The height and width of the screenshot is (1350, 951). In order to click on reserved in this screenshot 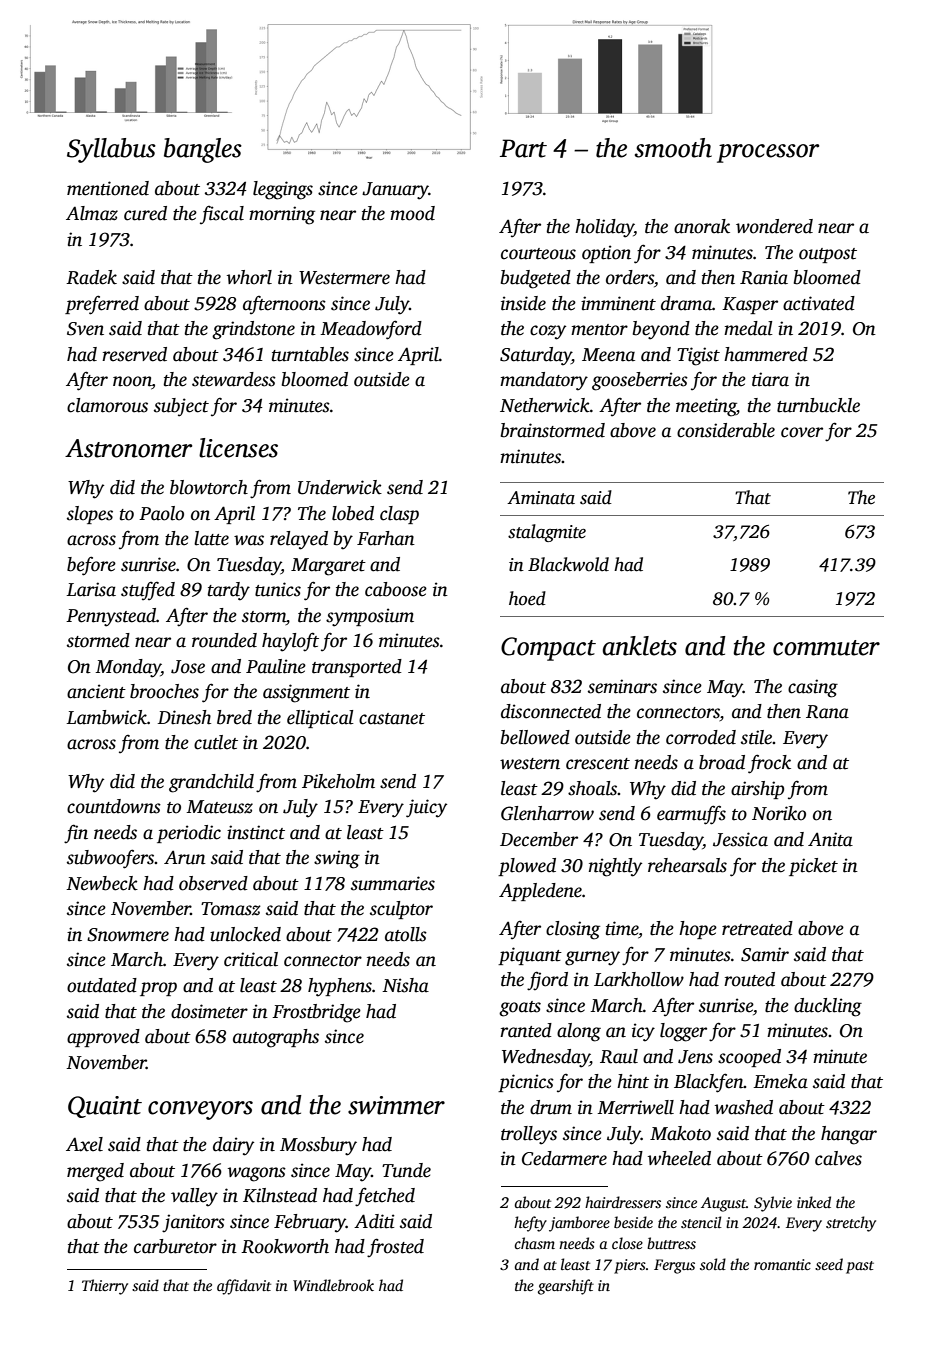, I will do `click(134, 354)`.
